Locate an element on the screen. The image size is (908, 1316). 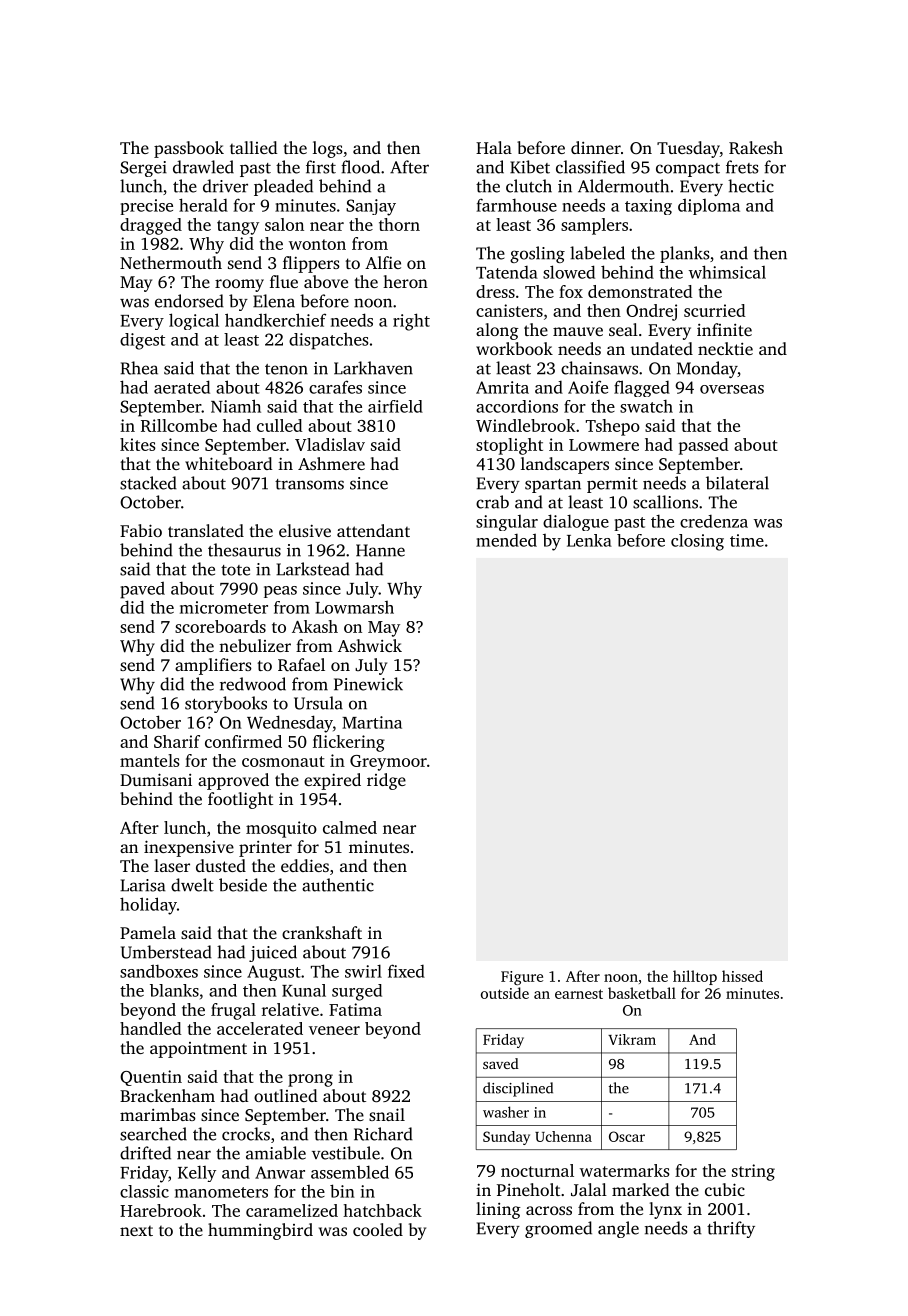
whimsical is located at coordinates (727, 272).
